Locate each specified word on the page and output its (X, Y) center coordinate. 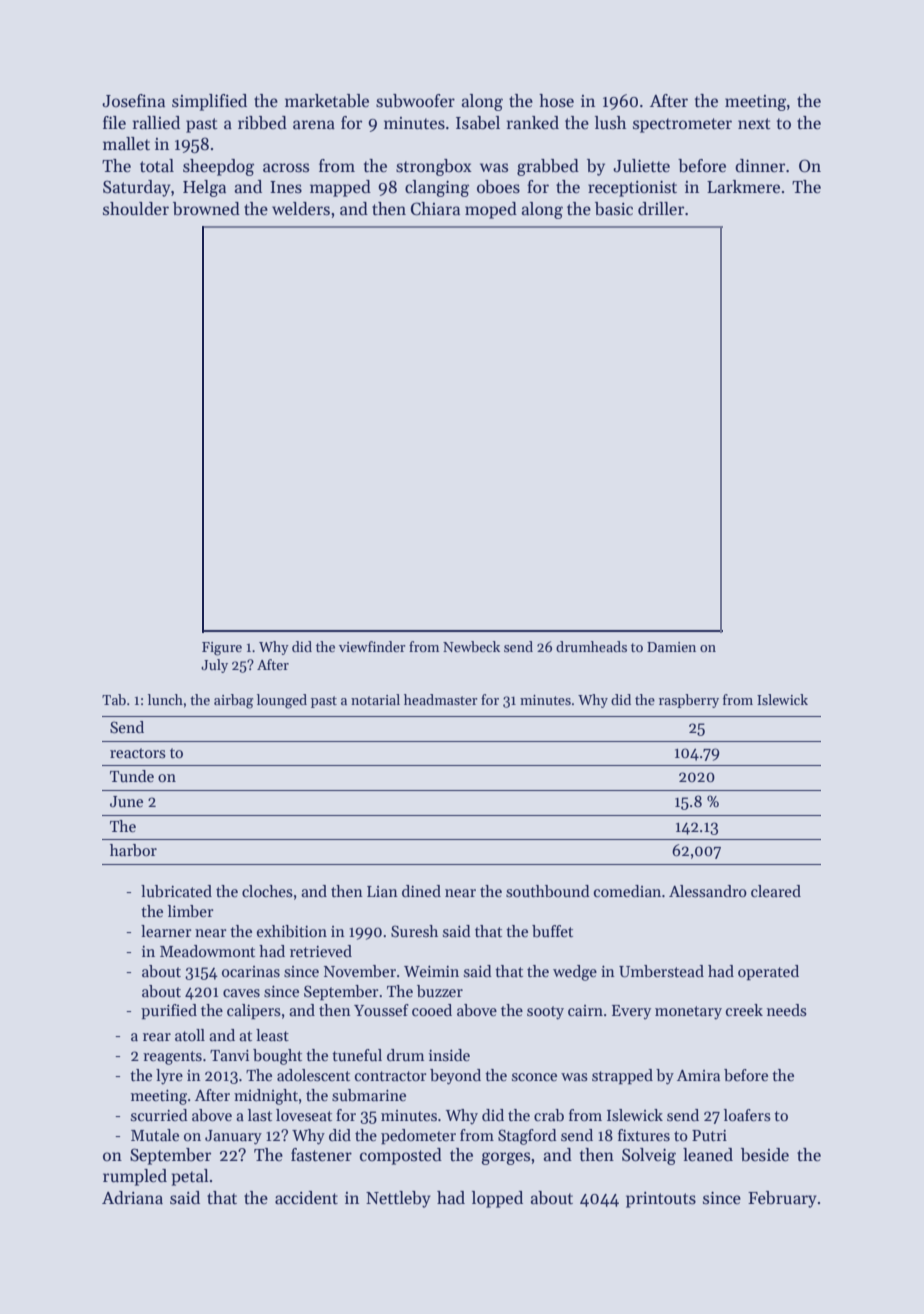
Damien (671, 647)
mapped (340, 188)
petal (190, 1177)
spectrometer (682, 125)
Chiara (435, 209)
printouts (661, 1200)
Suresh (414, 931)
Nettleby (398, 1199)
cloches (267, 891)
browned (206, 209)
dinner (760, 166)
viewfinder (372, 646)
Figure (222, 649)
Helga (204, 188)
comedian (627, 891)
